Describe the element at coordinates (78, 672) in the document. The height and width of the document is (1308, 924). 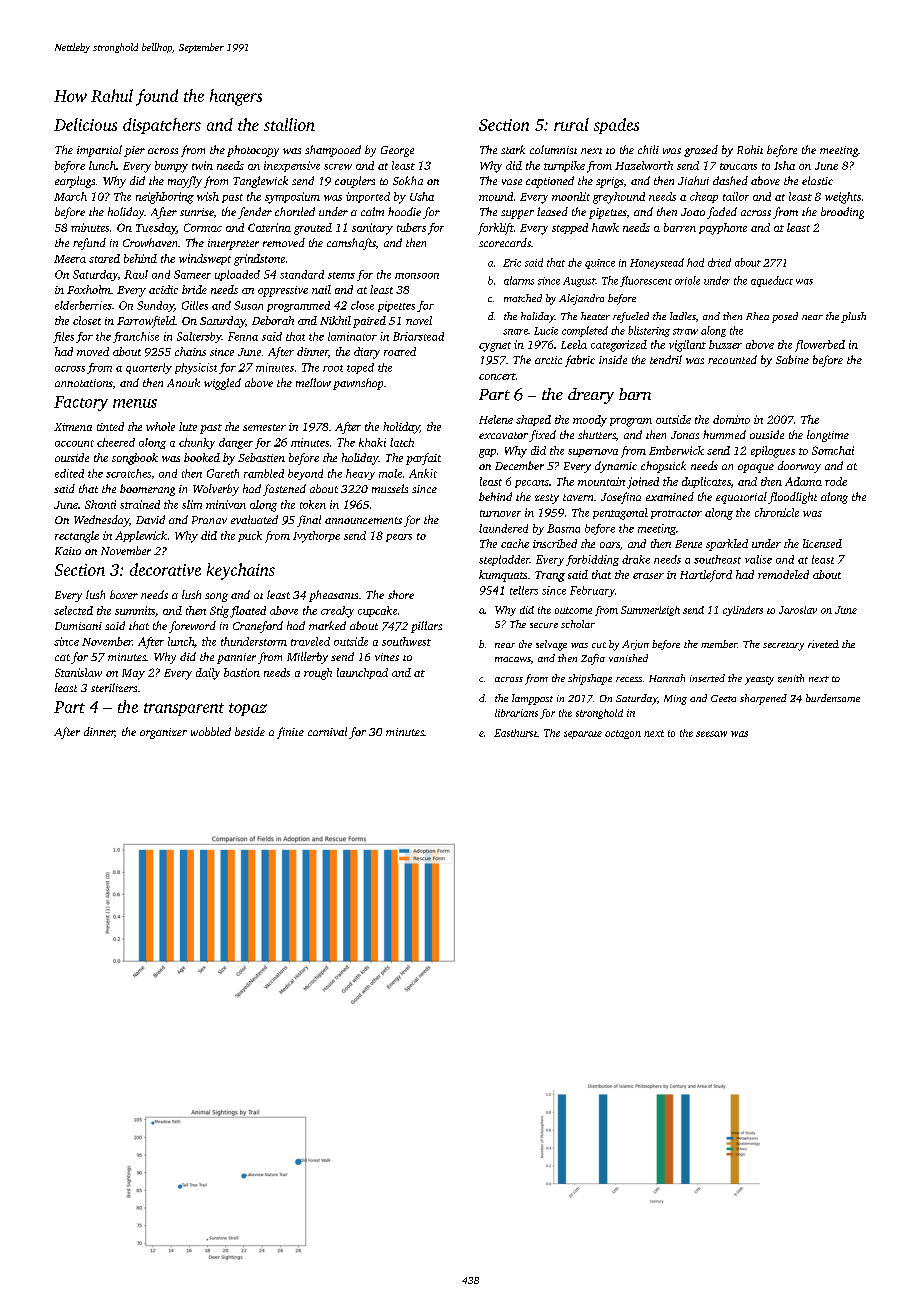
I see `Stanislaw` at that location.
